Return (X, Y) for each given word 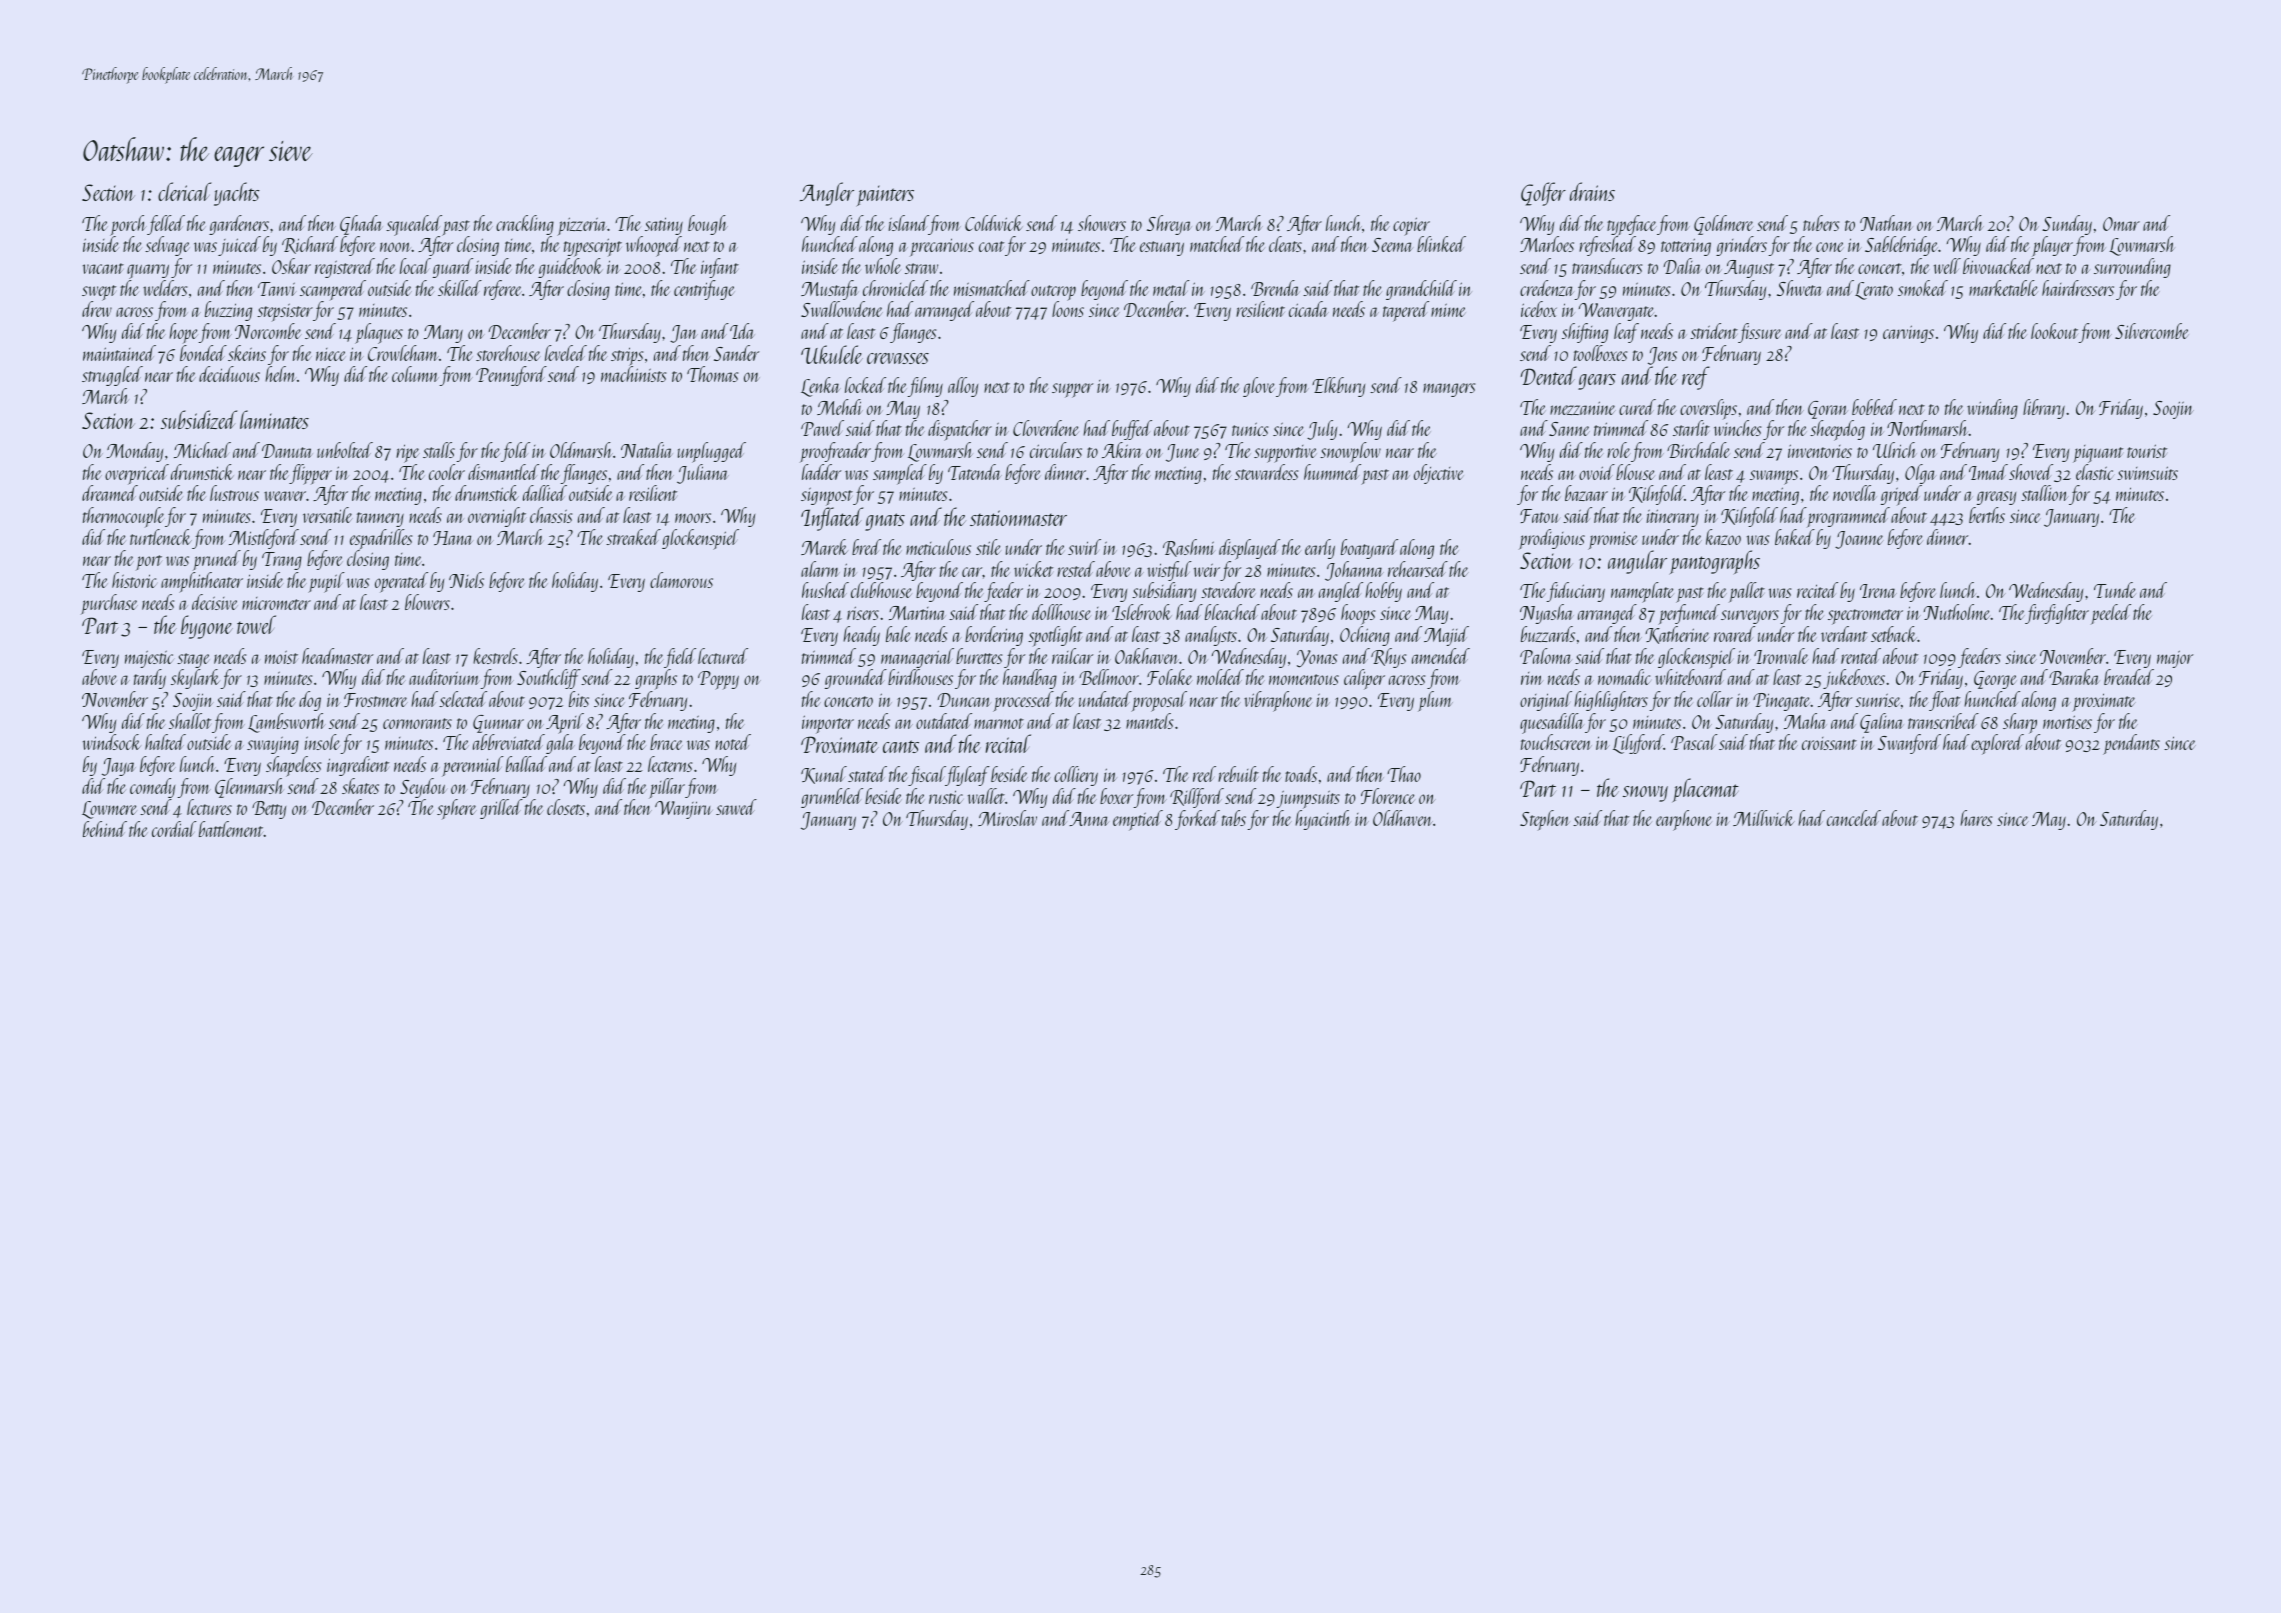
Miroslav (1007, 818)
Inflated (832, 519)
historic (134, 580)
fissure (1760, 333)
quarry (148, 271)
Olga (1920, 474)
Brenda (1275, 288)
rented (1861, 656)
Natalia (646, 450)
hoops (1358, 614)
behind (105, 829)
